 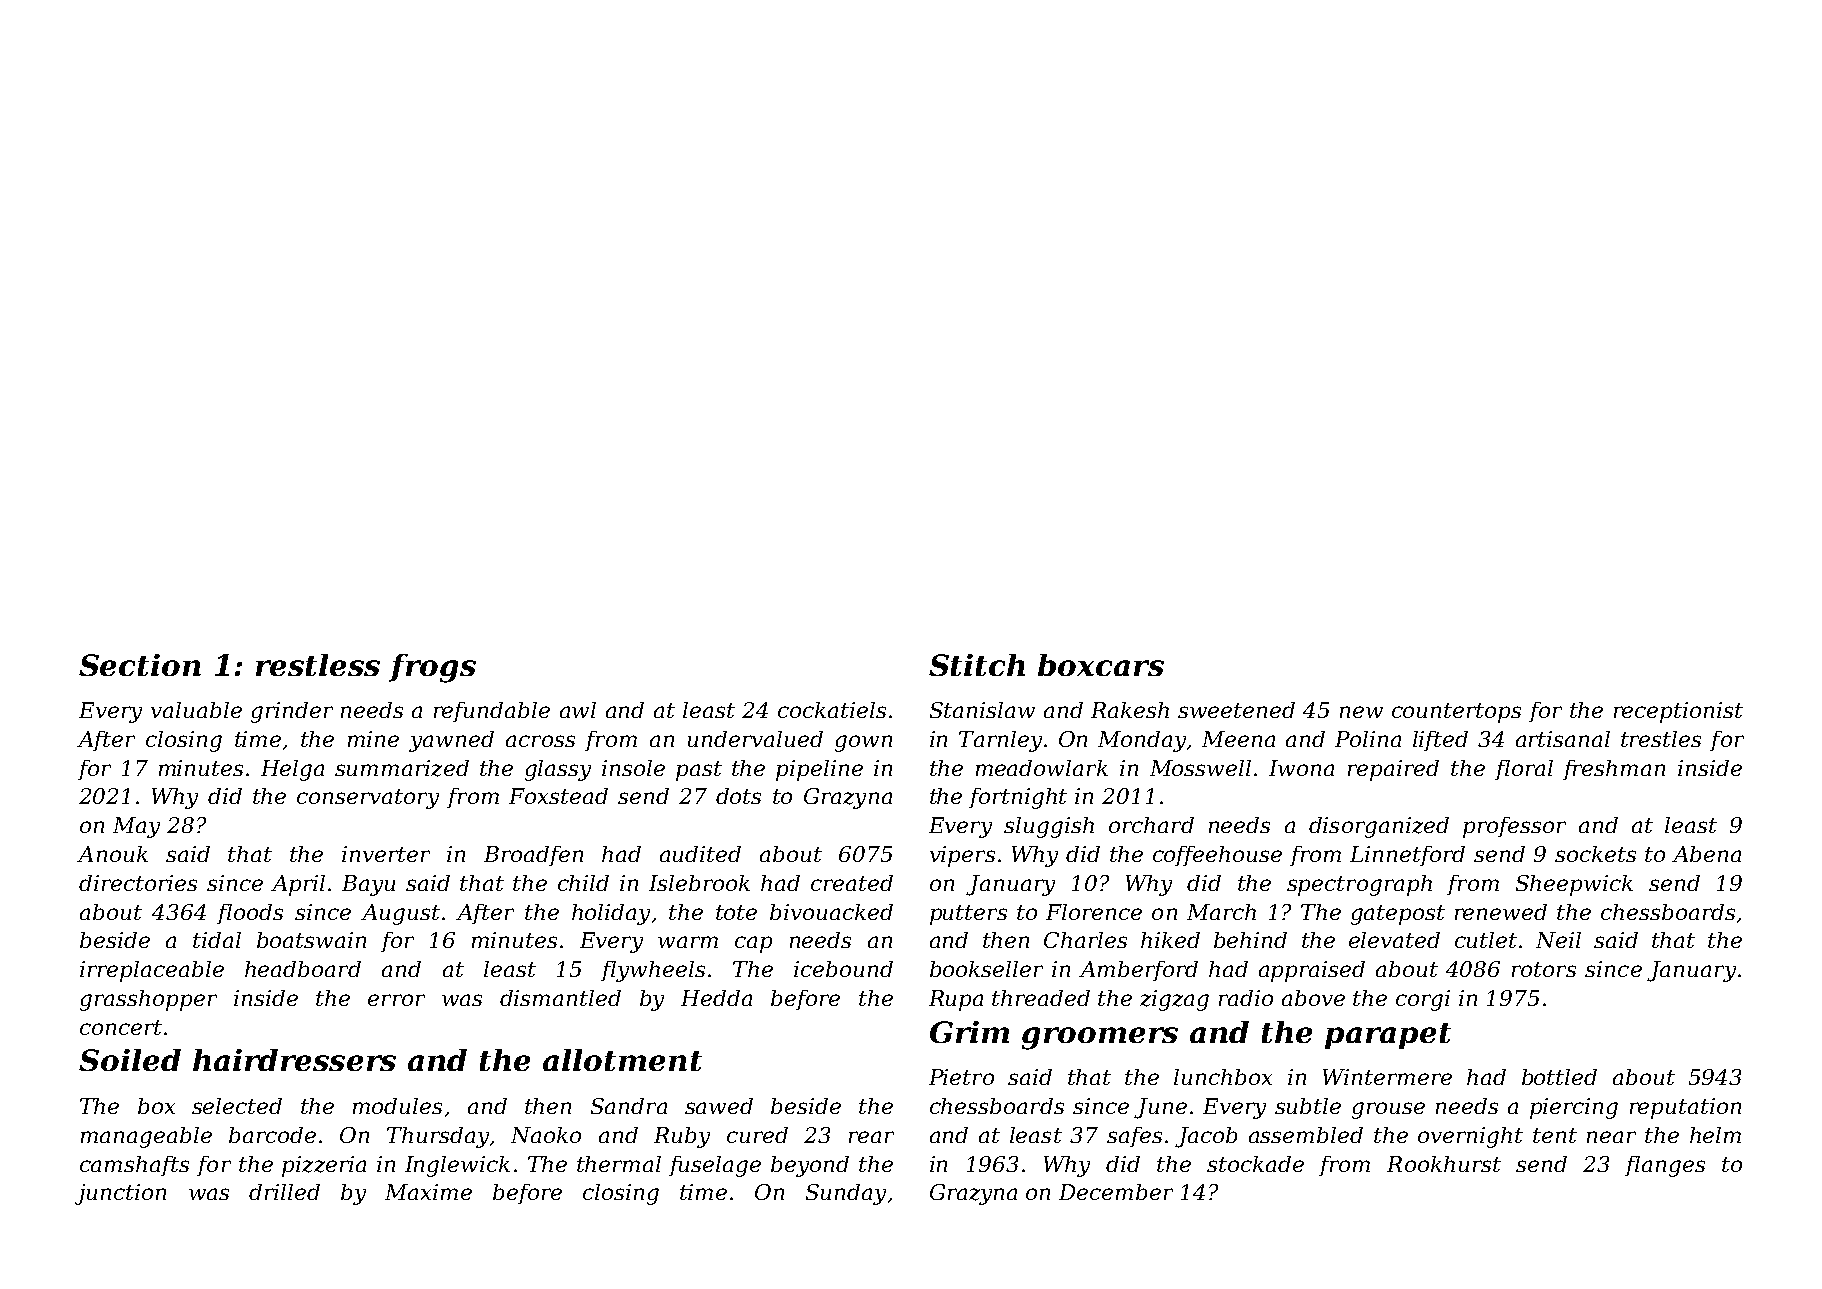 I want to click on headboard, so click(x=303, y=969).
